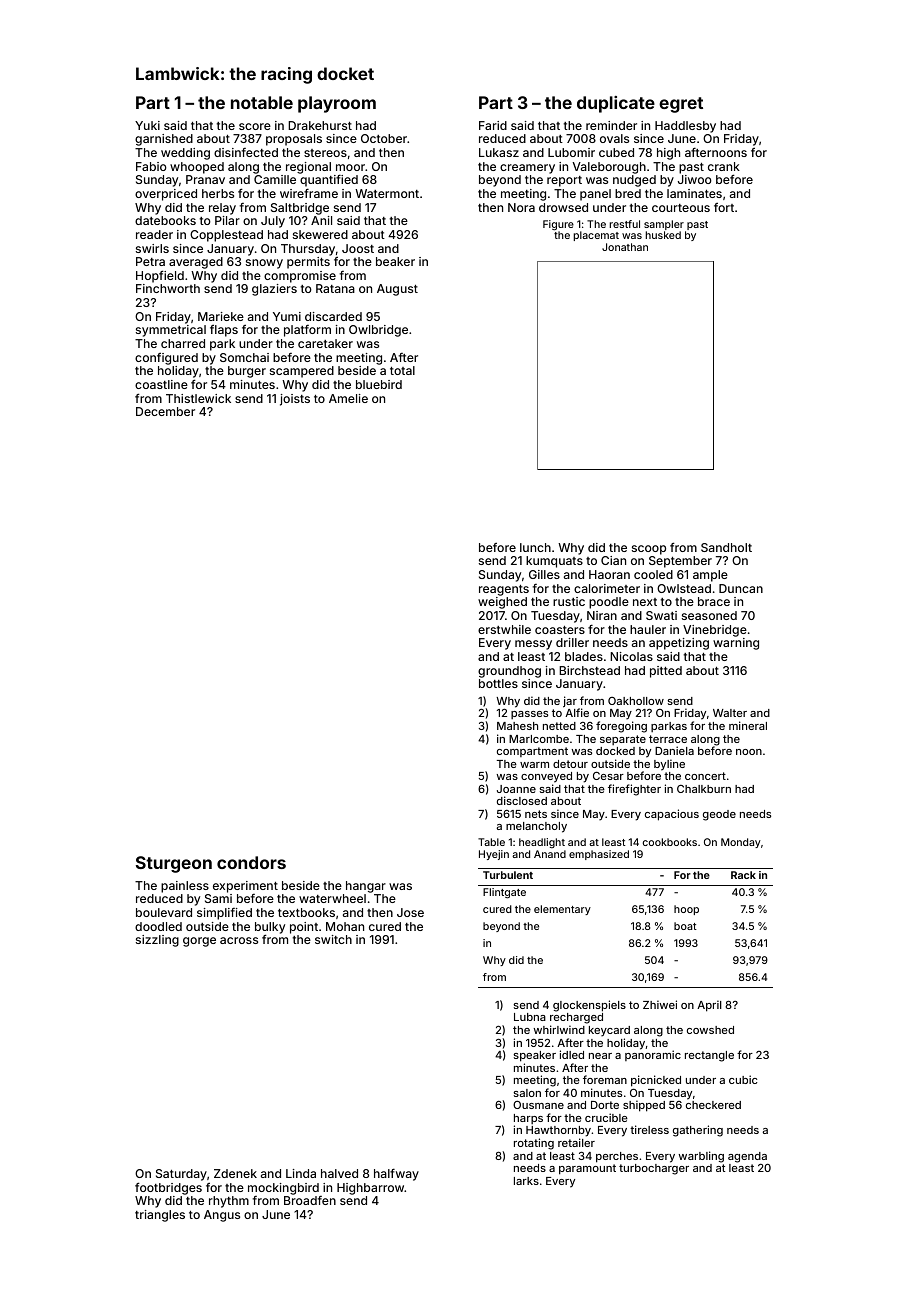 The width and height of the screenshot is (908, 1316). What do you see at coordinates (307, 331) in the screenshot?
I see `platform` at bounding box center [307, 331].
